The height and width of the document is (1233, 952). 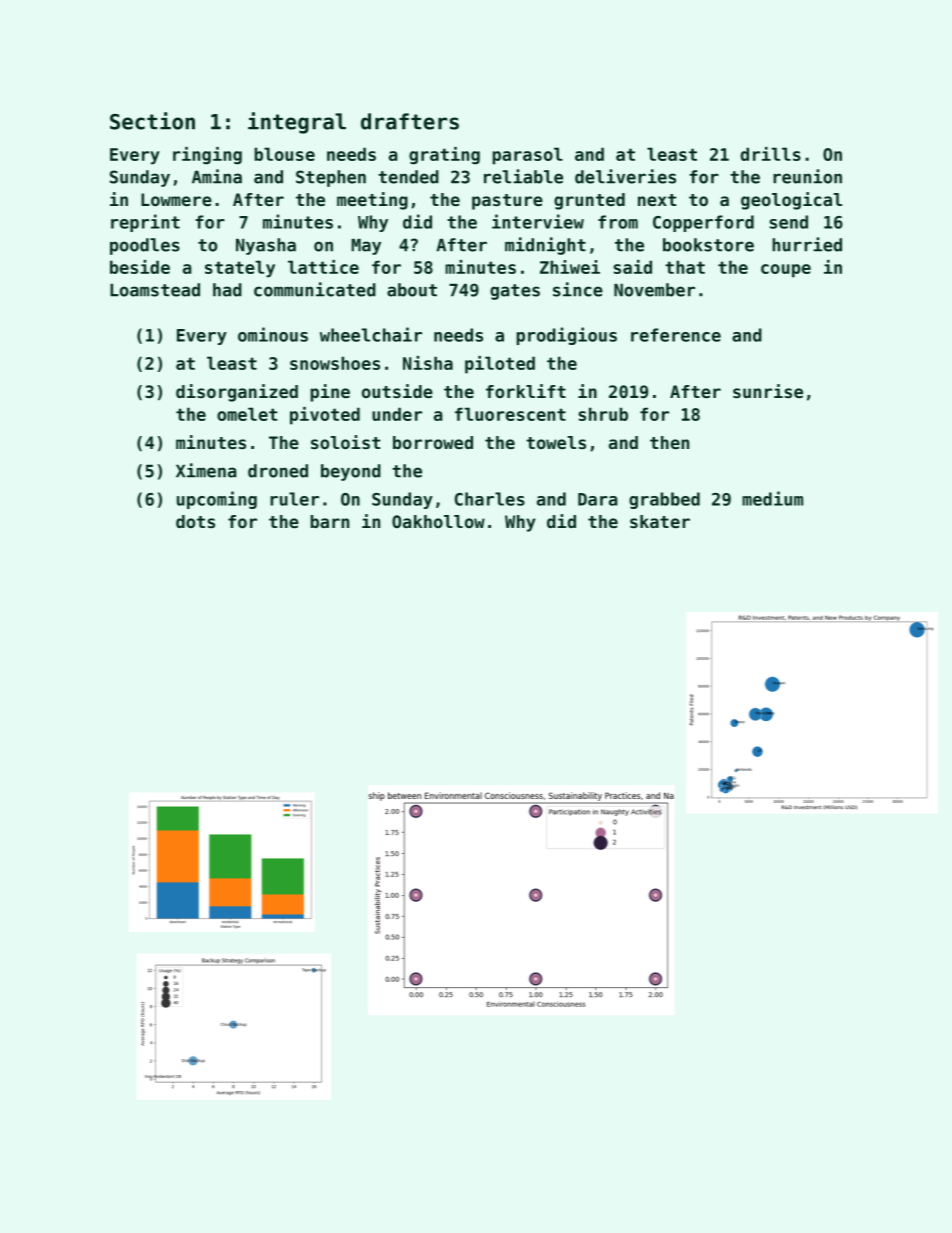 What do you see at coordinates (490, 499) in the document?
I see `Charles` at bounding box center [490, 499].
